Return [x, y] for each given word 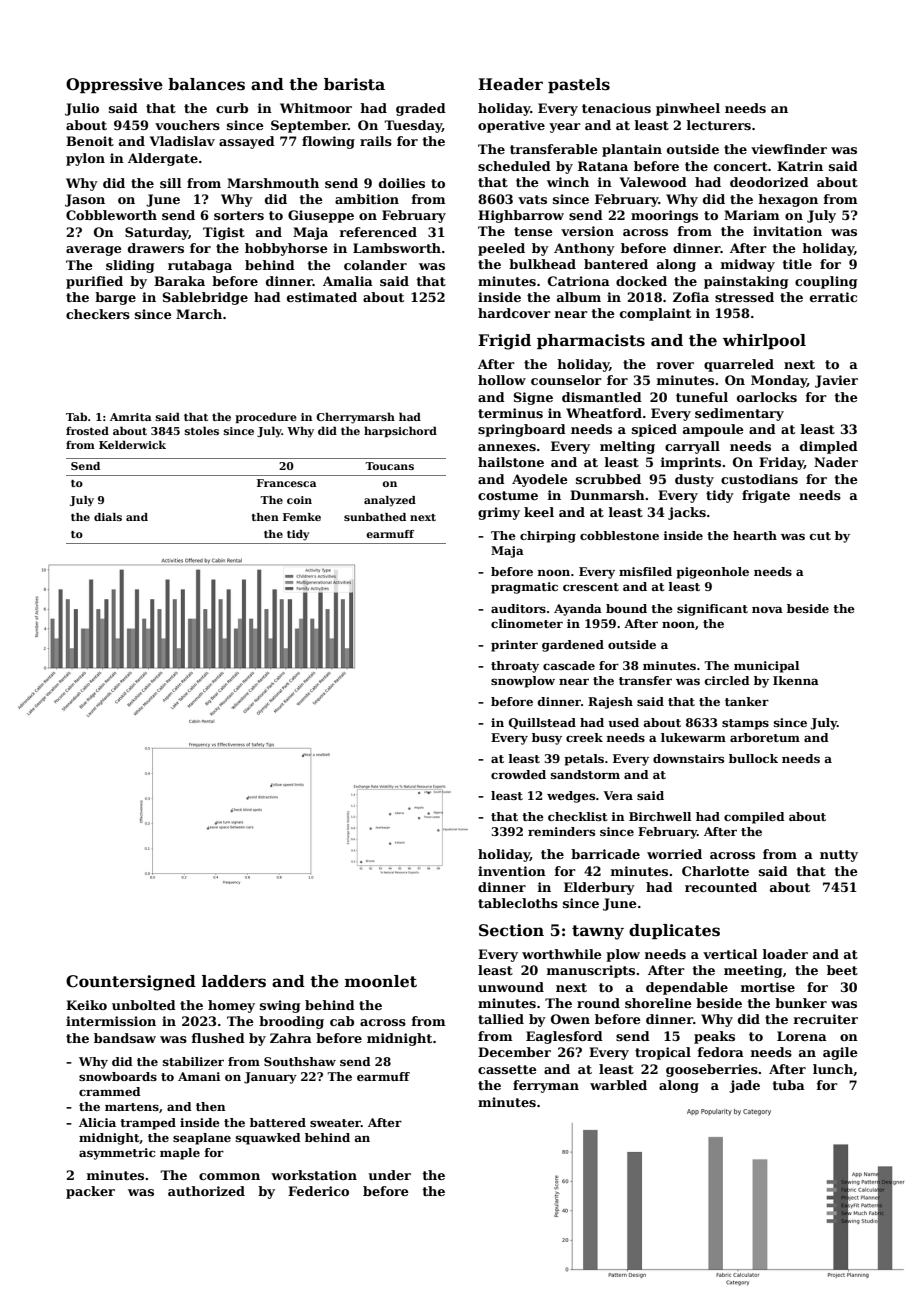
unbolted [144, 1005]
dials [108, 517]
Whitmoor [316, 108]
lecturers [719, 125]
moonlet [381, 981]
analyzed [390, 501]
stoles [202, 430]
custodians [759, 479]
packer [90, 1192]
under [389, 1175]
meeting [753, 971]
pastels [579, 85]
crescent [591, 587]
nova [767, 609]
